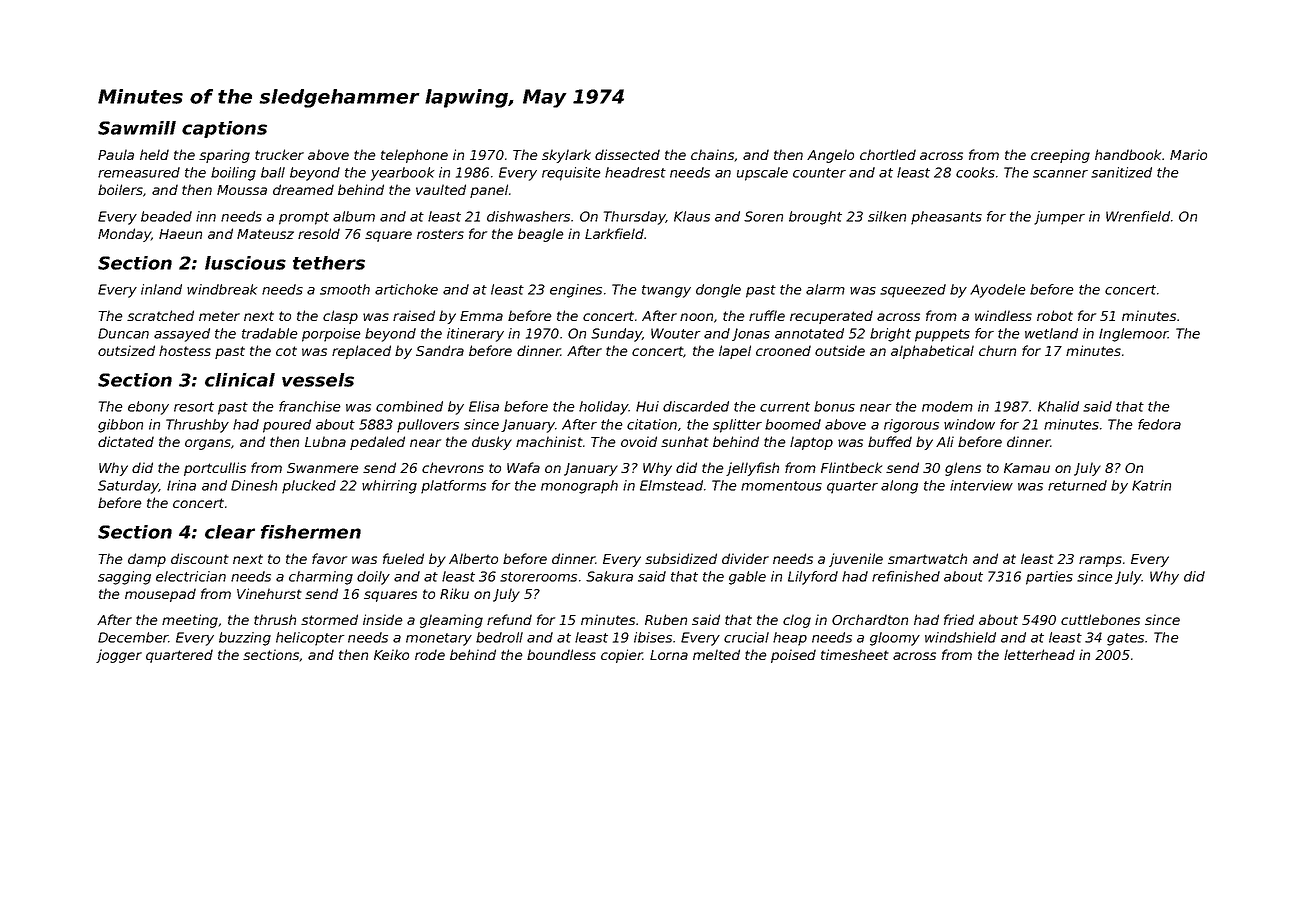 The height and width of the page is (924, 1308). I want to click on chortled, so click(888, 154).
